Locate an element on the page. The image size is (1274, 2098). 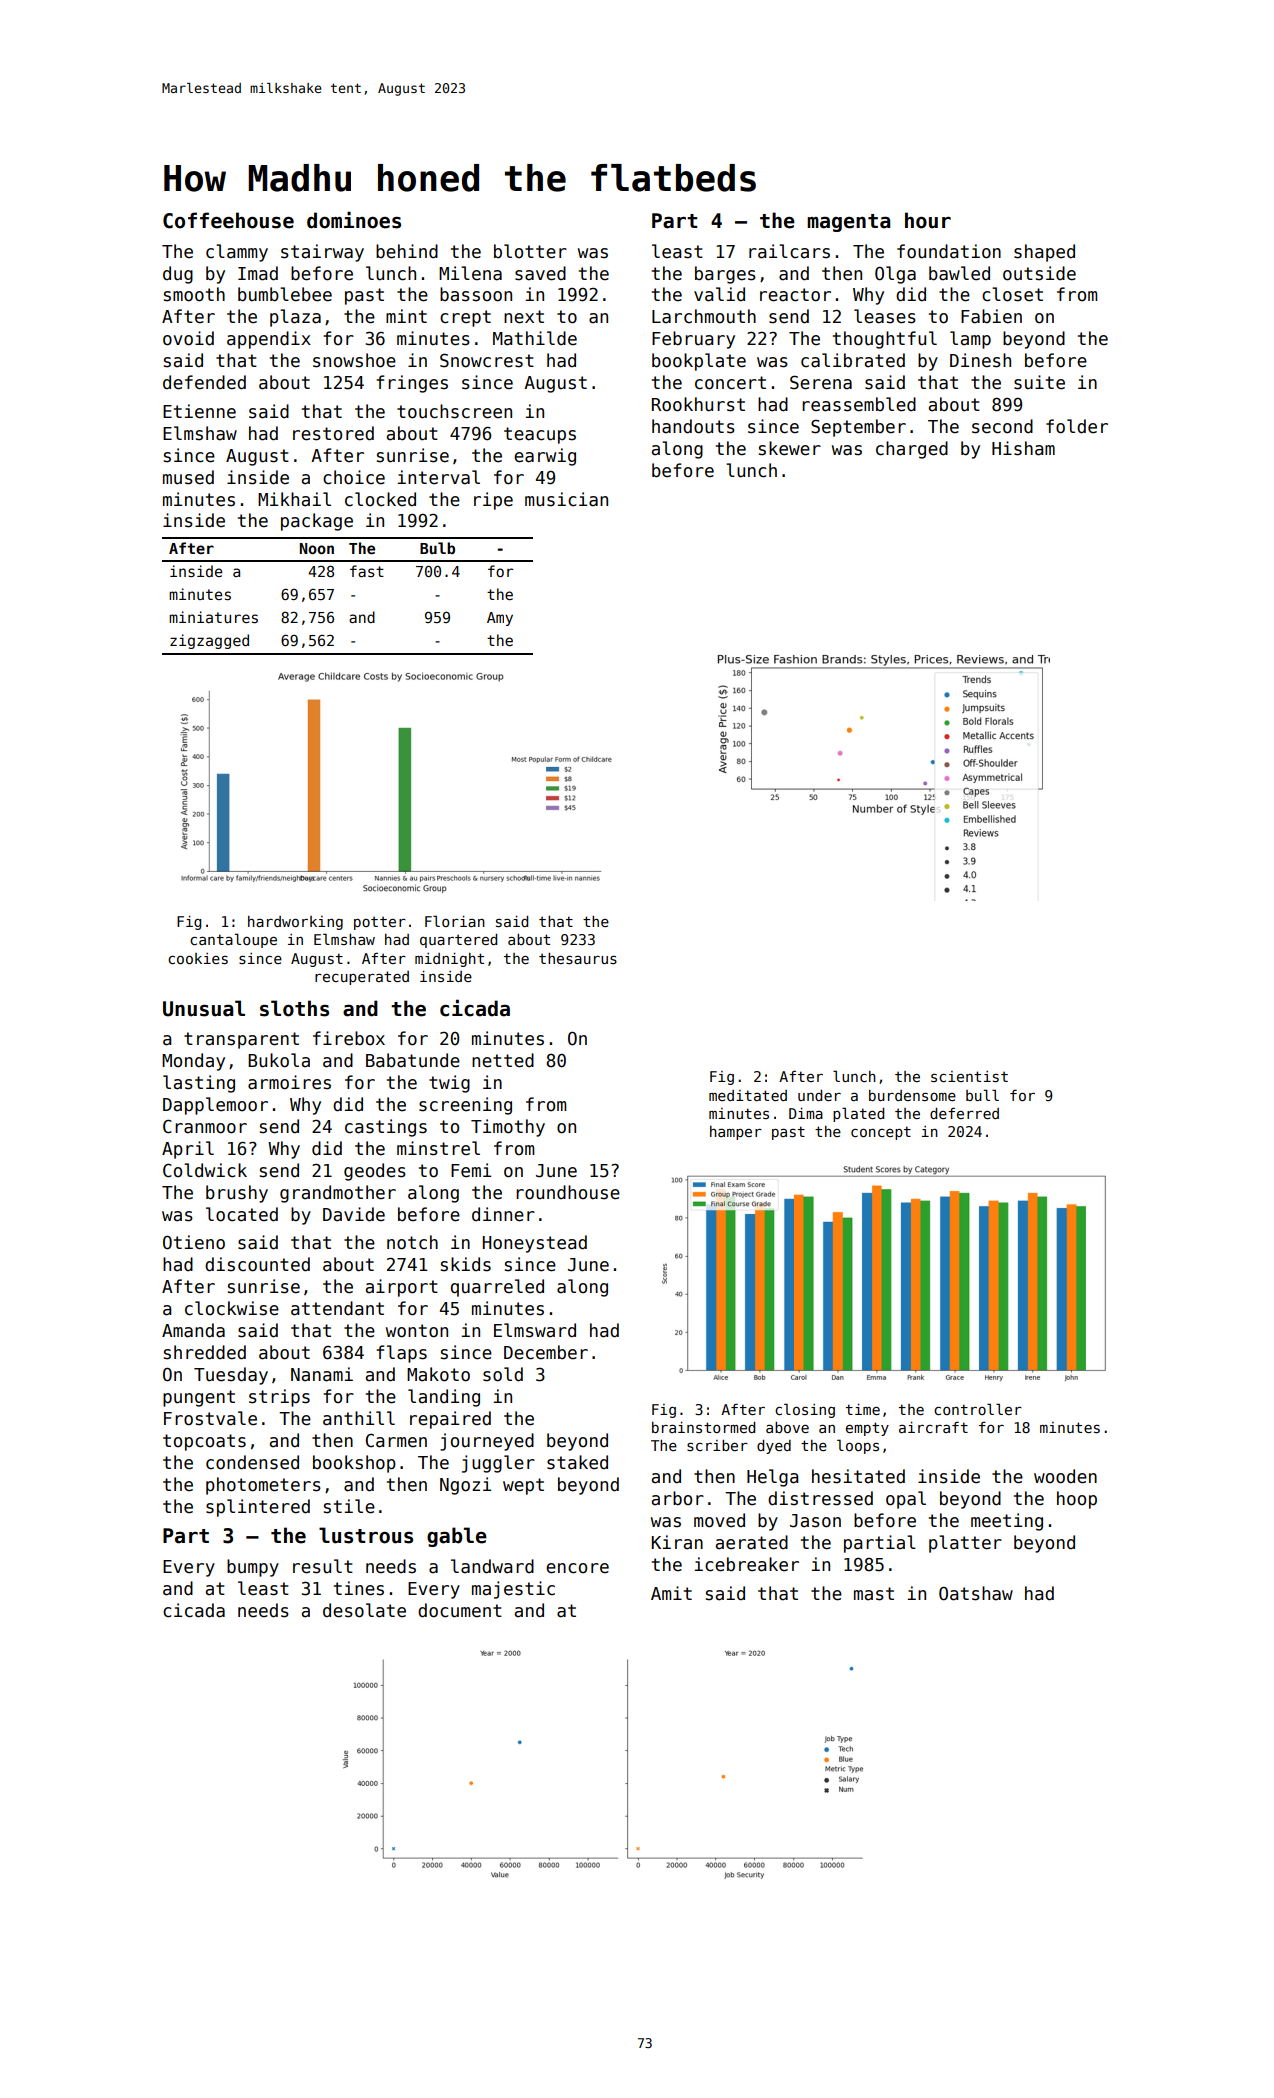
mast is located at coordinates (874, 1594).
